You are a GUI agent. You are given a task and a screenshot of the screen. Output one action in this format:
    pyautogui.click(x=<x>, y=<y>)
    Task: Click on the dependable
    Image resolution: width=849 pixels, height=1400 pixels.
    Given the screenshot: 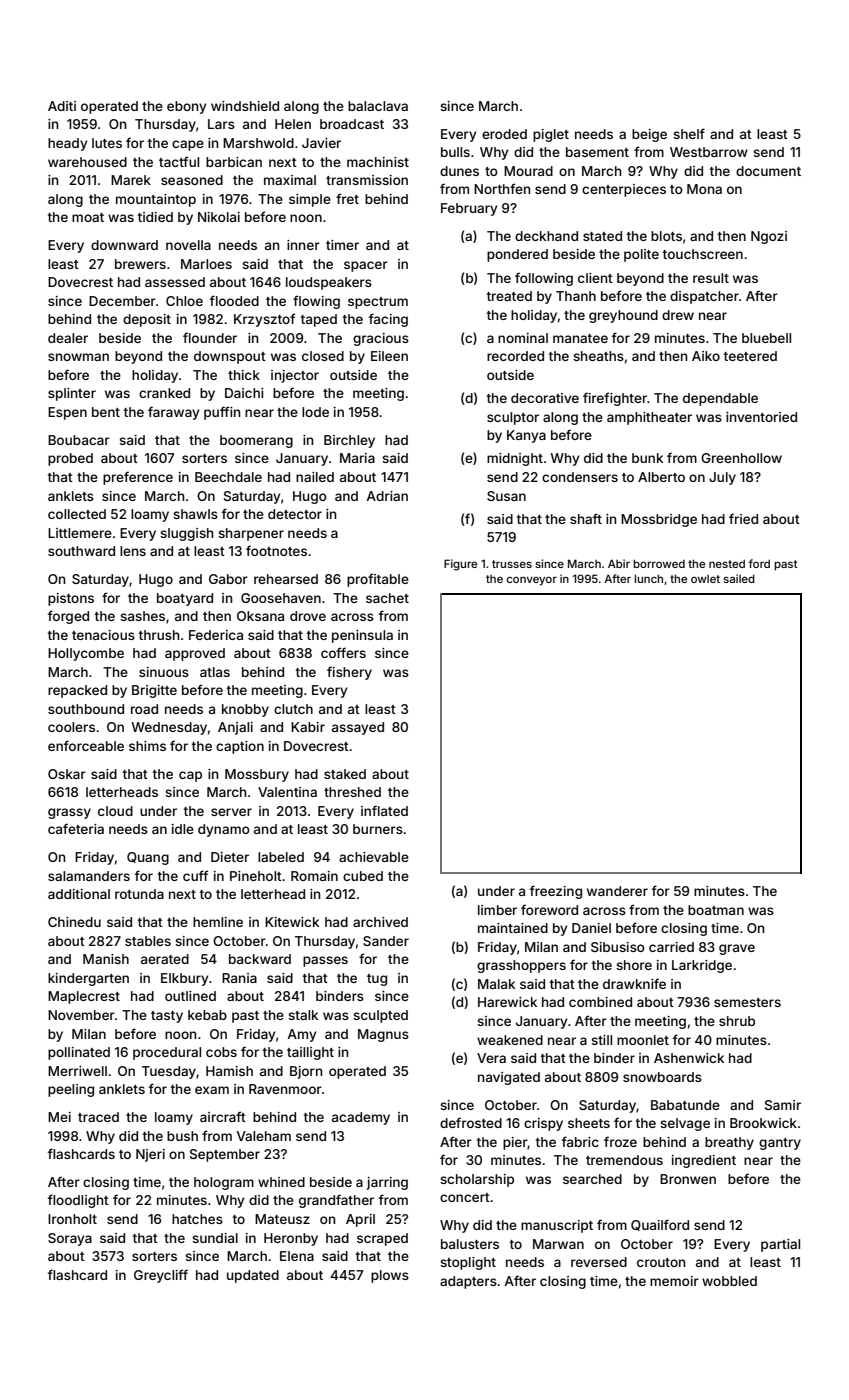 What is the action you would take?
    pyautogui.click(x=720, y=399)
